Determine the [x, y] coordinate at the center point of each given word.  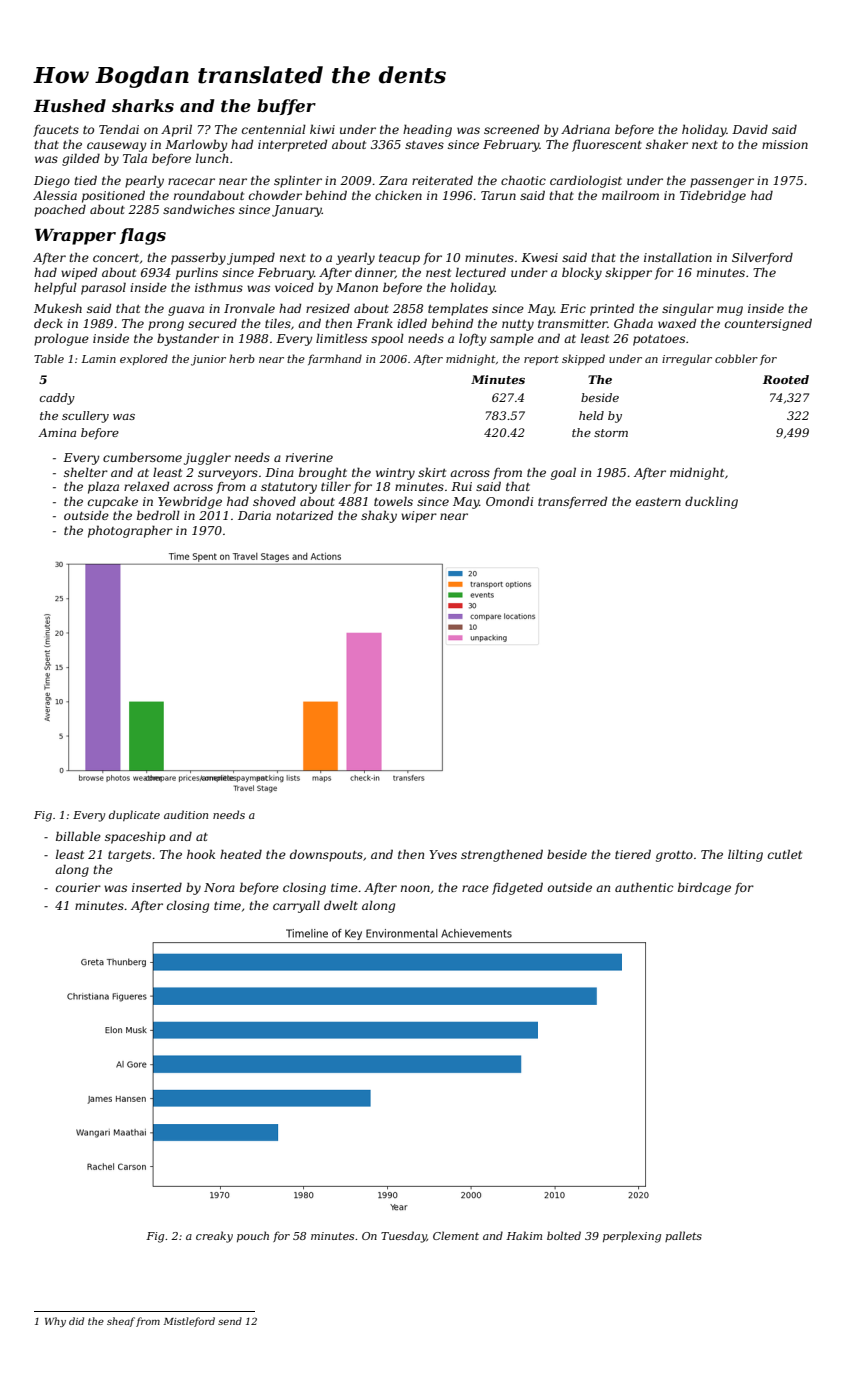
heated [241, 854]
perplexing [632, 1237]
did [76, 1321]
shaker [667, 144]
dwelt [341, 905]
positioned [113, 196]
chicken [398, 195]
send [230, 1321]
